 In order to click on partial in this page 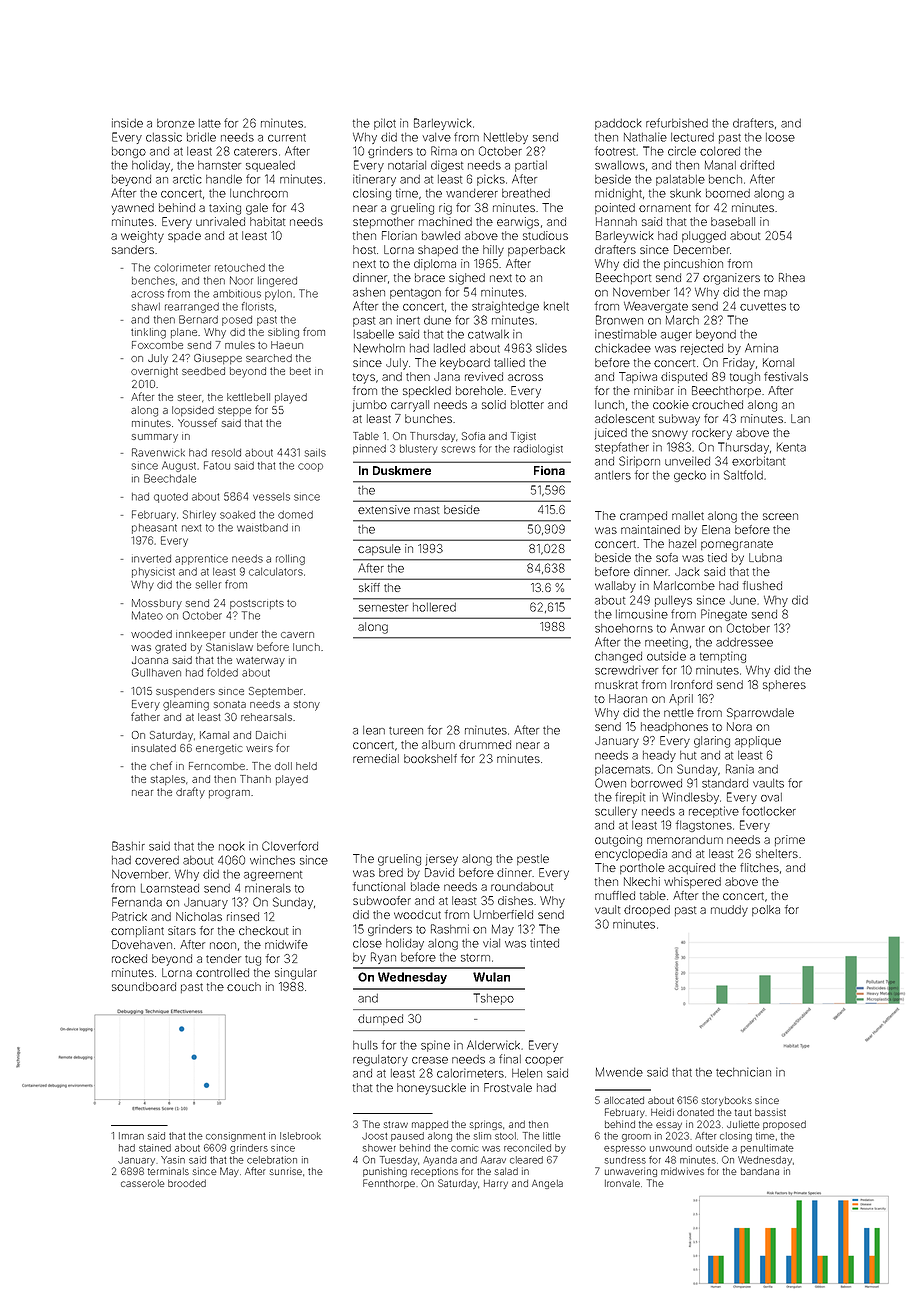, I will do `click(531, 166)`.
